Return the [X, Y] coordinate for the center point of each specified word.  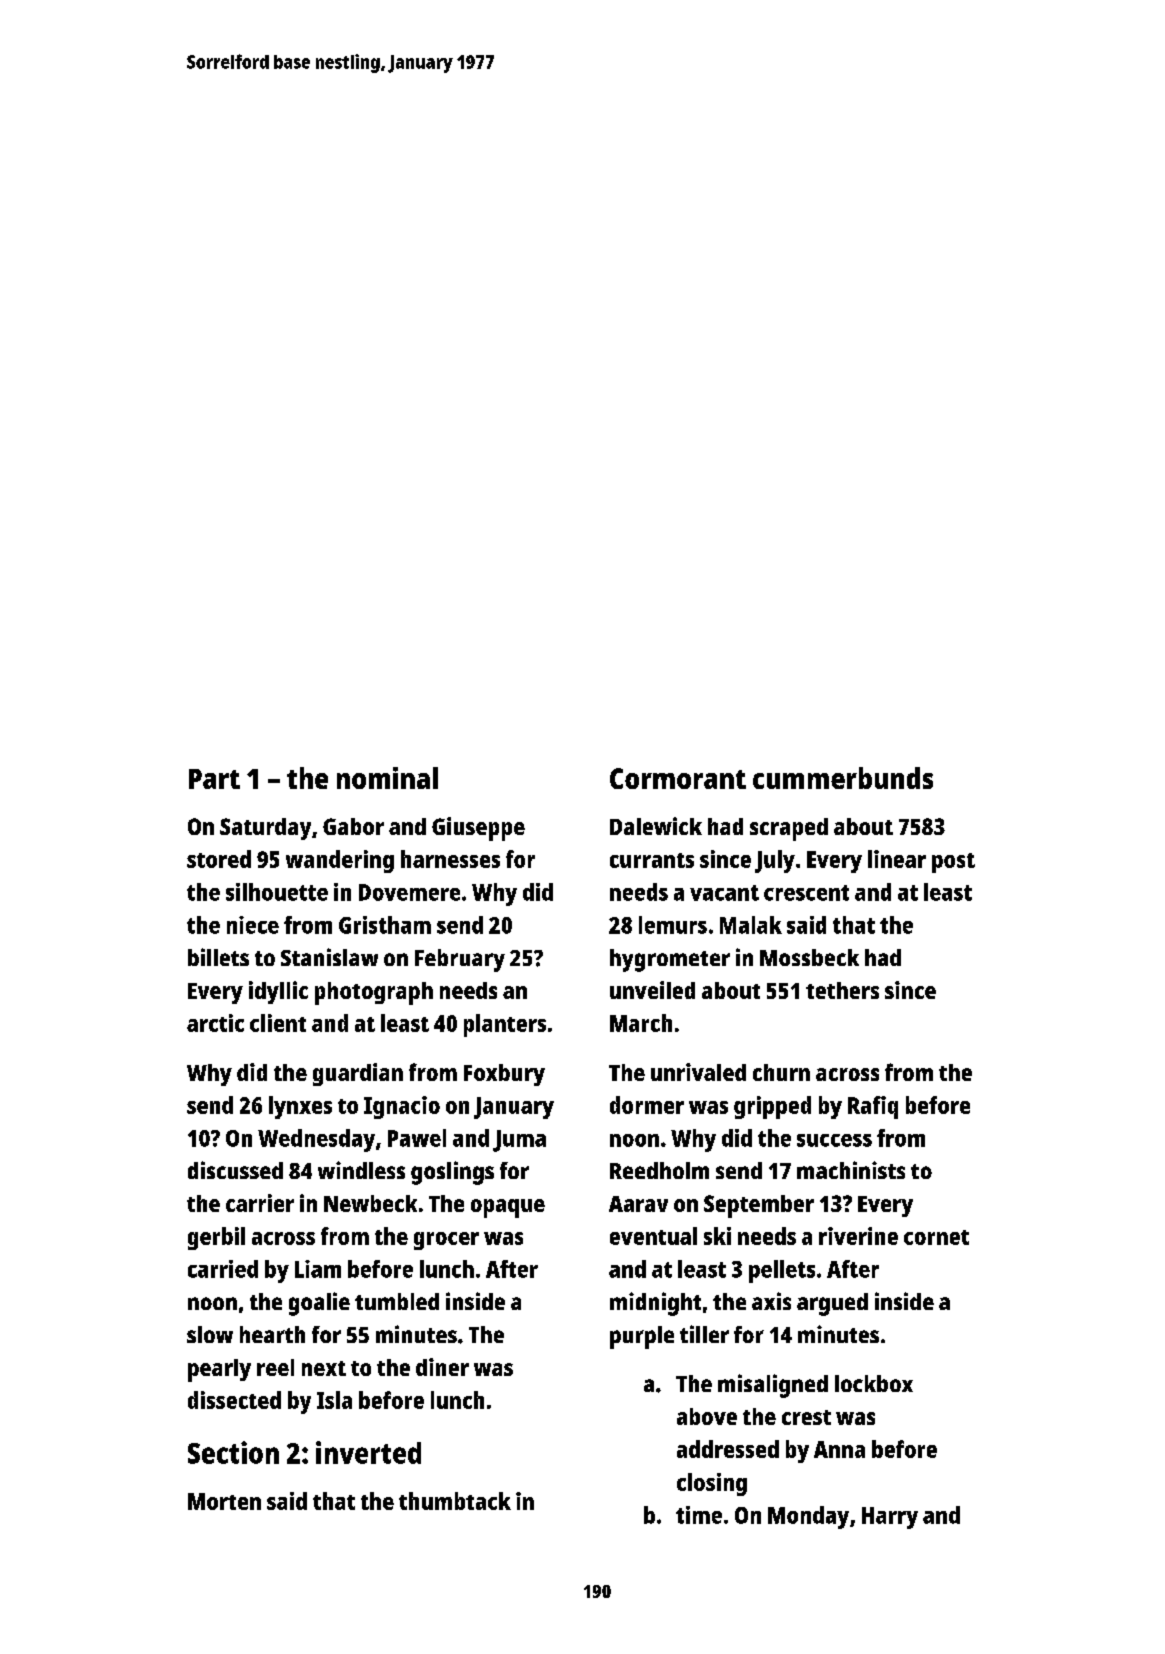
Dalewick [656, 826]
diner [442, 1367]
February [460, 960]
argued [832, 1304]
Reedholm [659, 1170]
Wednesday [316, 1140]
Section [233, 1452]
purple [642, 1337]
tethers [842, 990]
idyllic [278, 992]
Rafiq [873, 1107]
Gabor [353, 826]
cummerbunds [843, 778]
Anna [839, 1449]
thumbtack [455, 1501]
